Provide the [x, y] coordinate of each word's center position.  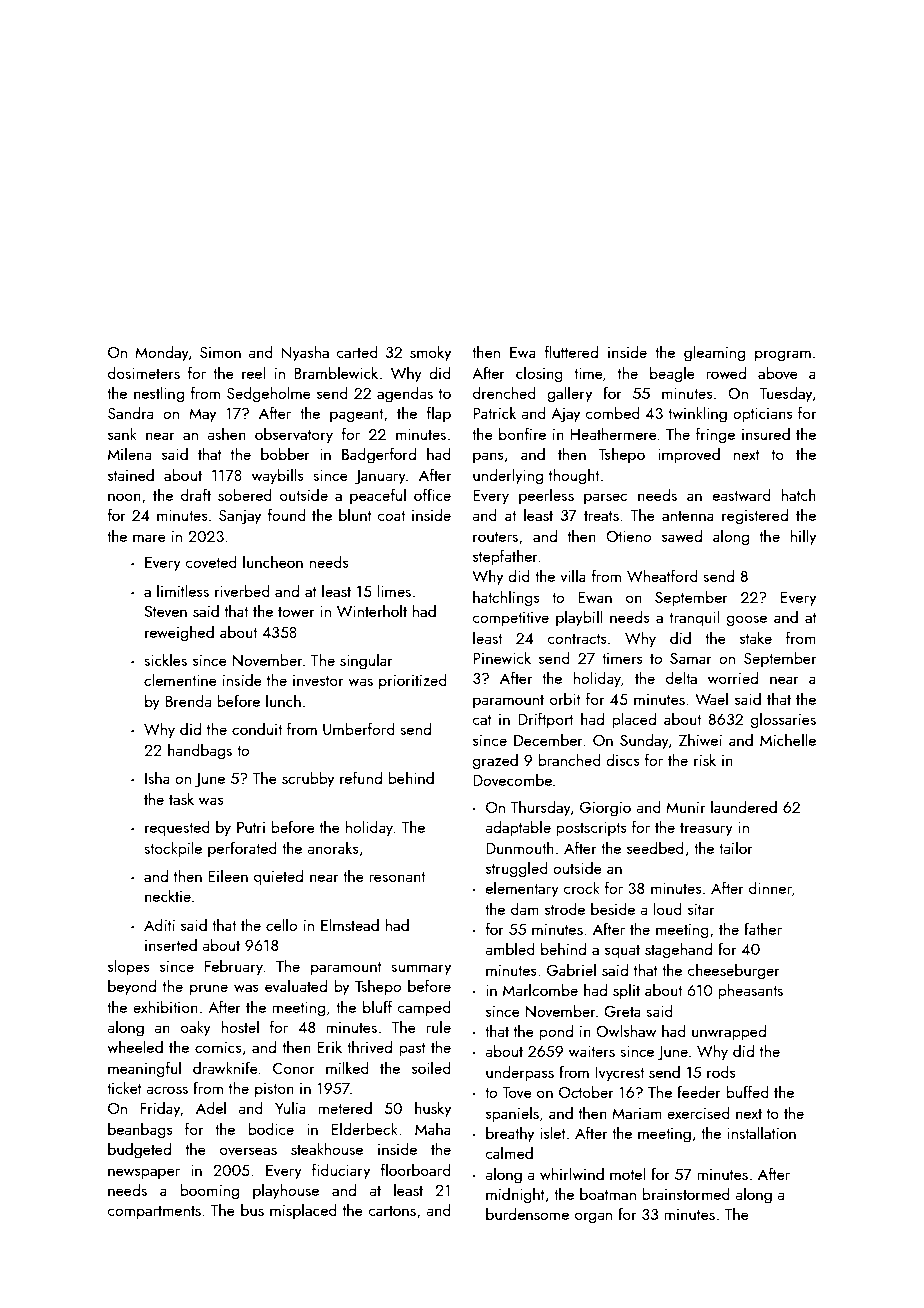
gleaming [714, 353]
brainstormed [686, 1193]
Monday [162, 353]
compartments [154, 1213]
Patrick [494, 412]
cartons [392, 1211]
